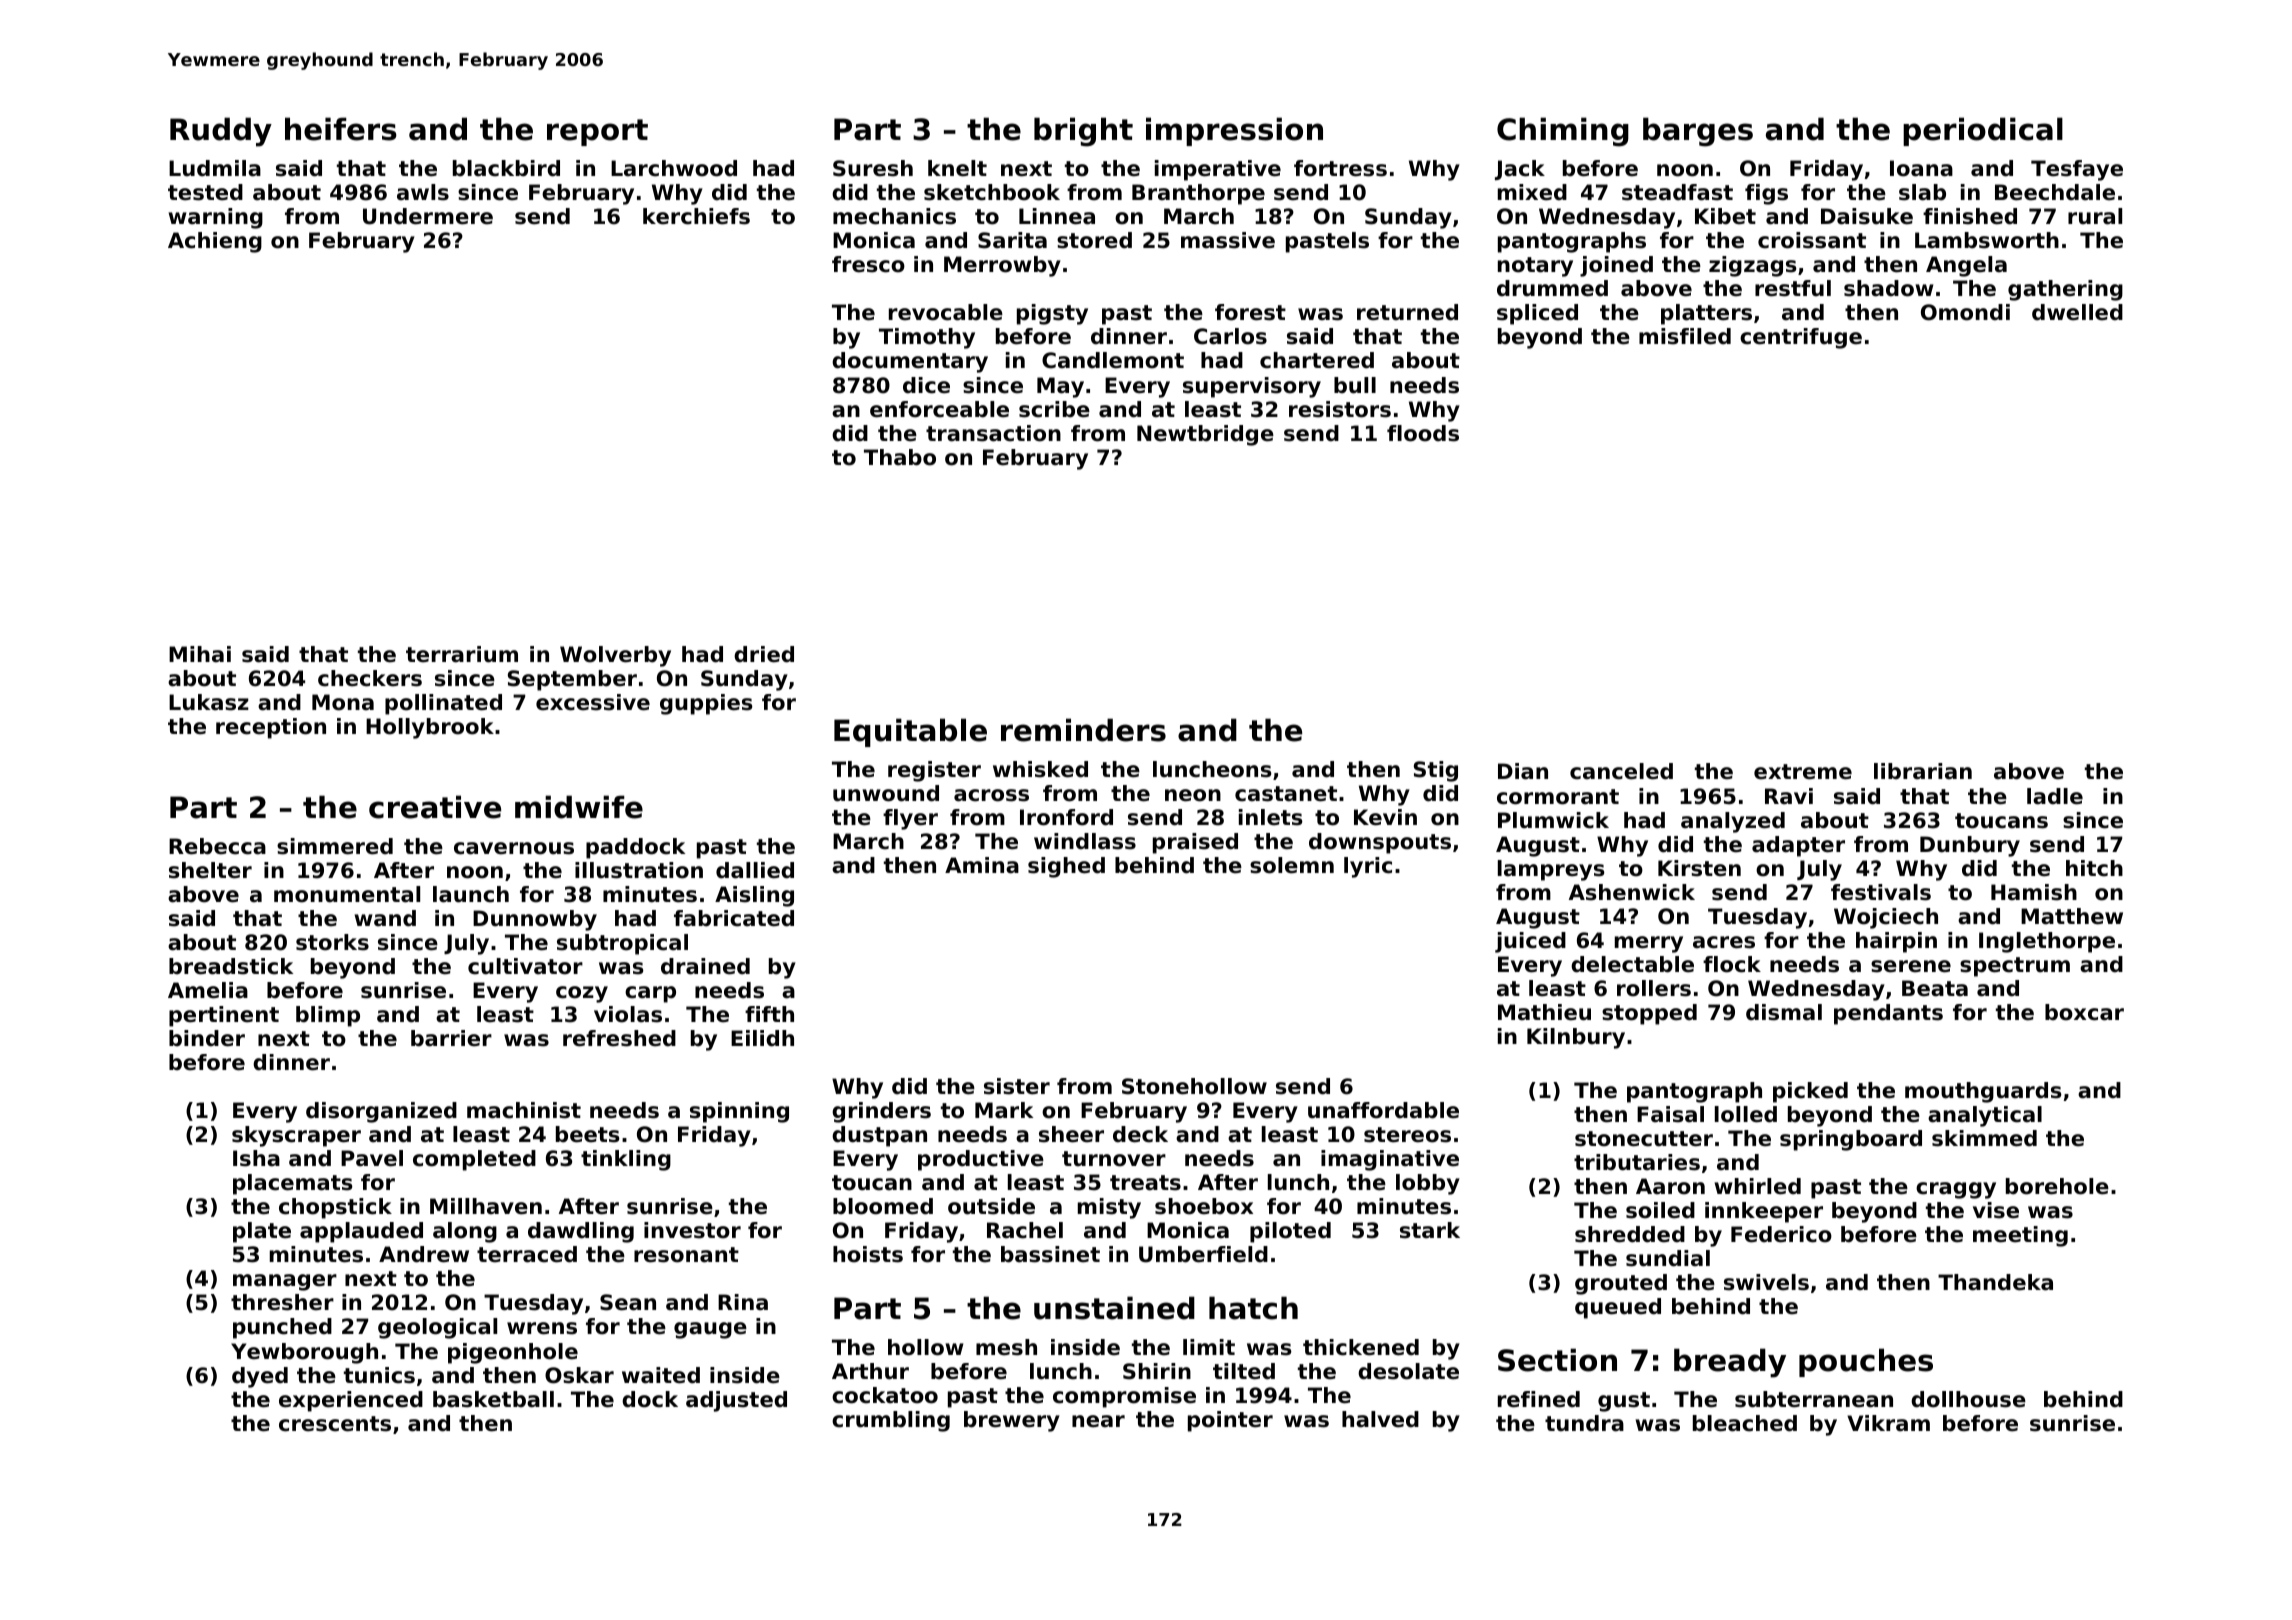 Image resolution: width=2292 pixels, height=1620 pixels. What do you see at coordinates (1698, 132) in the document?
I see `barges` at bounding box center [1698, 132].
